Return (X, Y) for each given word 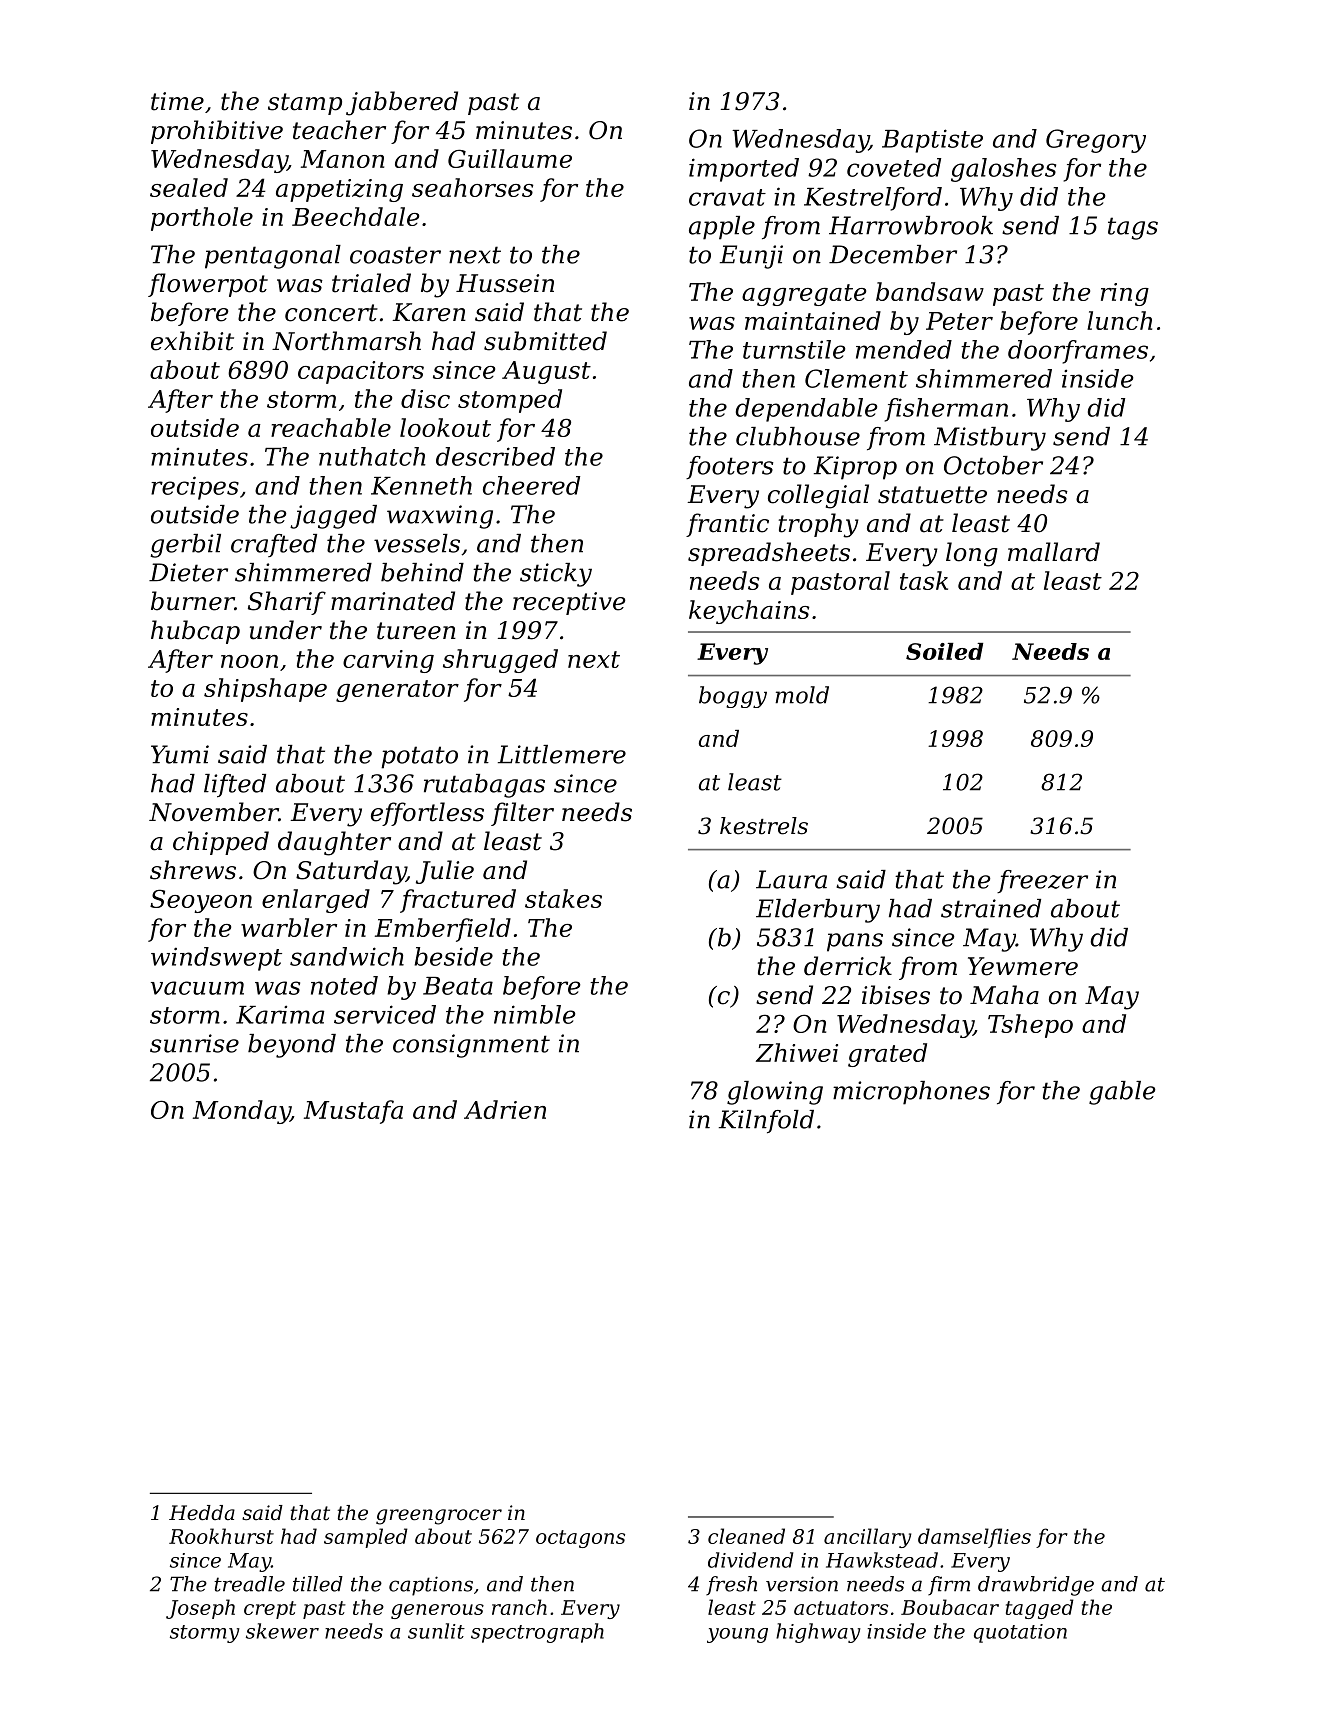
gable (1122, 1093)
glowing (775, 1093)
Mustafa (353, 1112)
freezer (1042, 881)
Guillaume (510, 158)
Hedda (202, 1513)
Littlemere (562, 754)
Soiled (944, 651)
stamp (305, 104)
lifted (235, 786)
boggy (733, 697)
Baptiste (932, 141)
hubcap (195, 632)
